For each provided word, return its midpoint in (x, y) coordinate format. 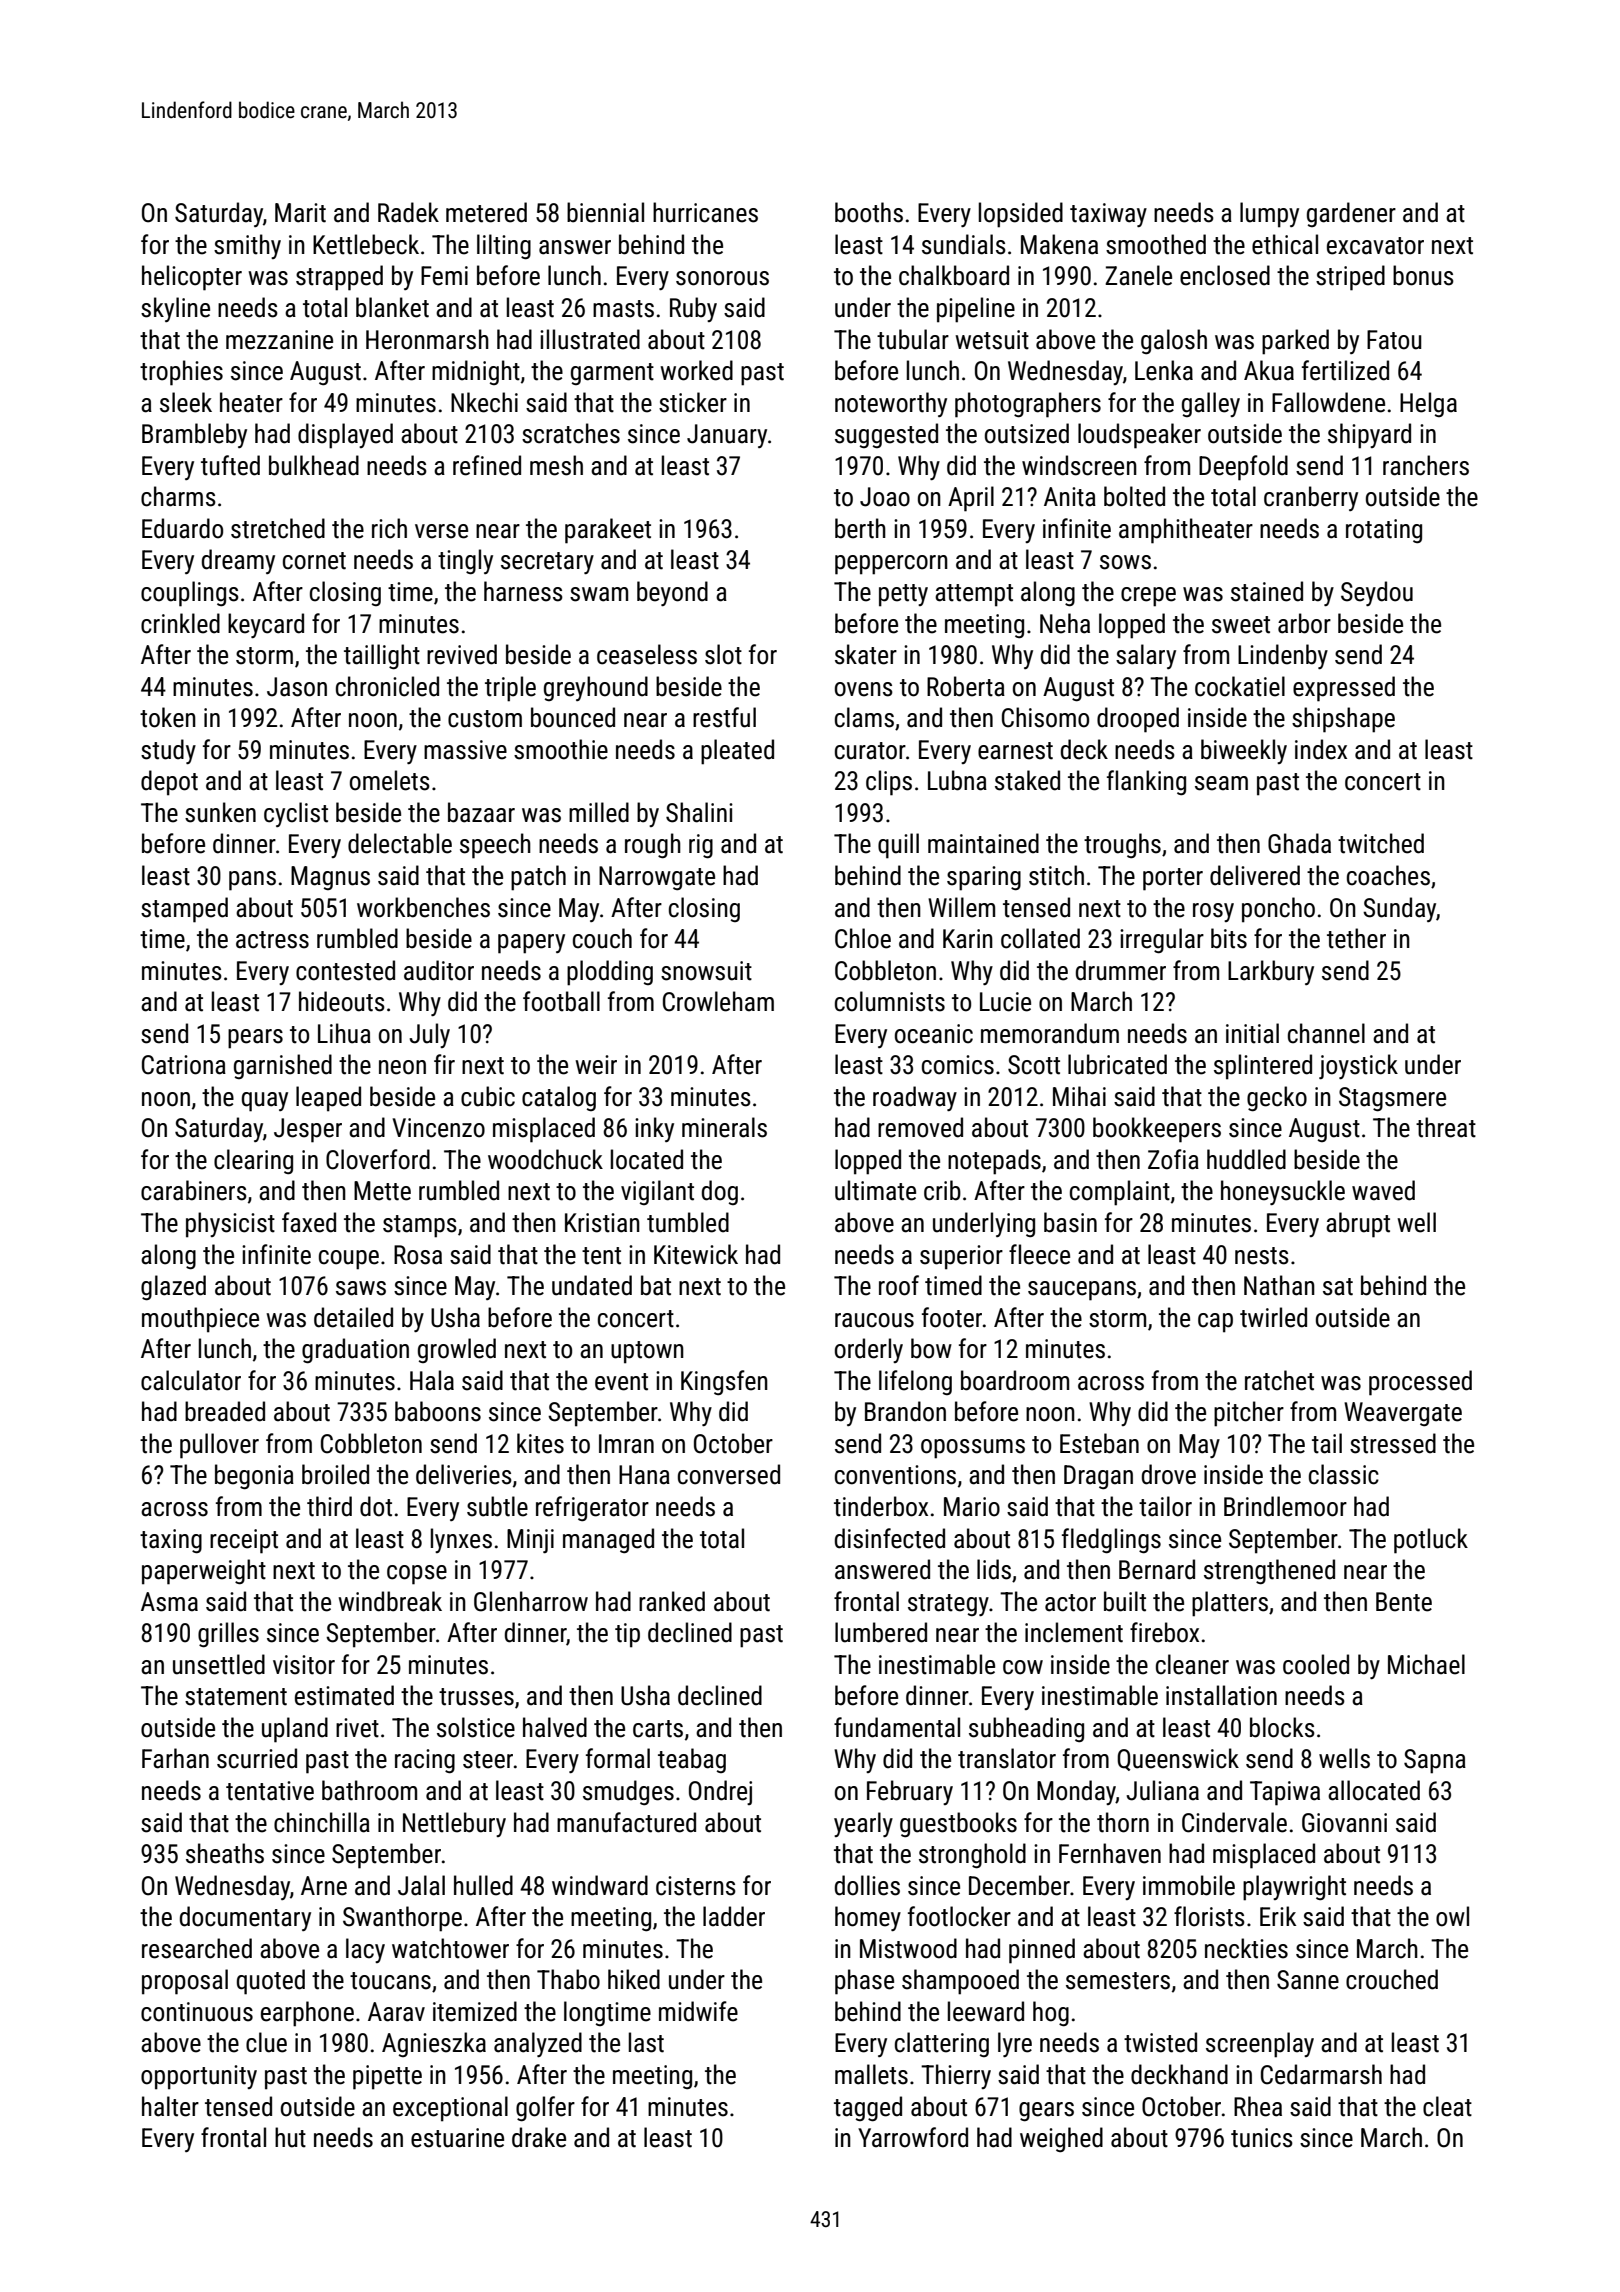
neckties (1246, 1948)
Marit (300, 213)
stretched (278, 528)
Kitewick (696, 1254)
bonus (1423, 275)
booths (869, 212)
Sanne (1308, 1980)
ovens (864, 689)
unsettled (219, 1664)
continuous (197, 2012)
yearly (863, 1824)
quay (265, 1102)
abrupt (1358, 1225)
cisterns (696, 1886)
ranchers (1426, 465)
